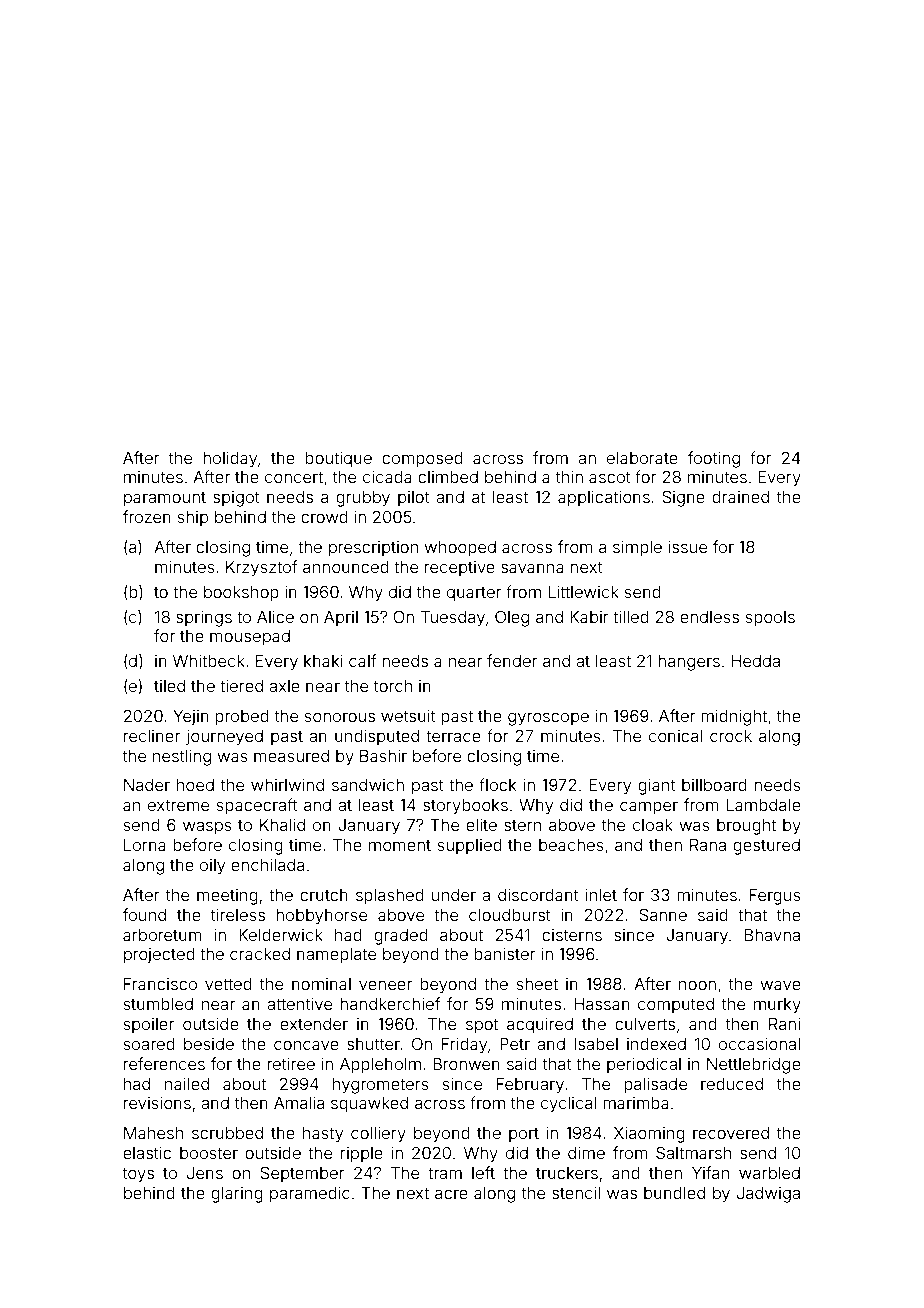  What do you see at coordinates (764, 805) in the screenshot?
I see `Lambdale` at bounding box center [764, 805].
